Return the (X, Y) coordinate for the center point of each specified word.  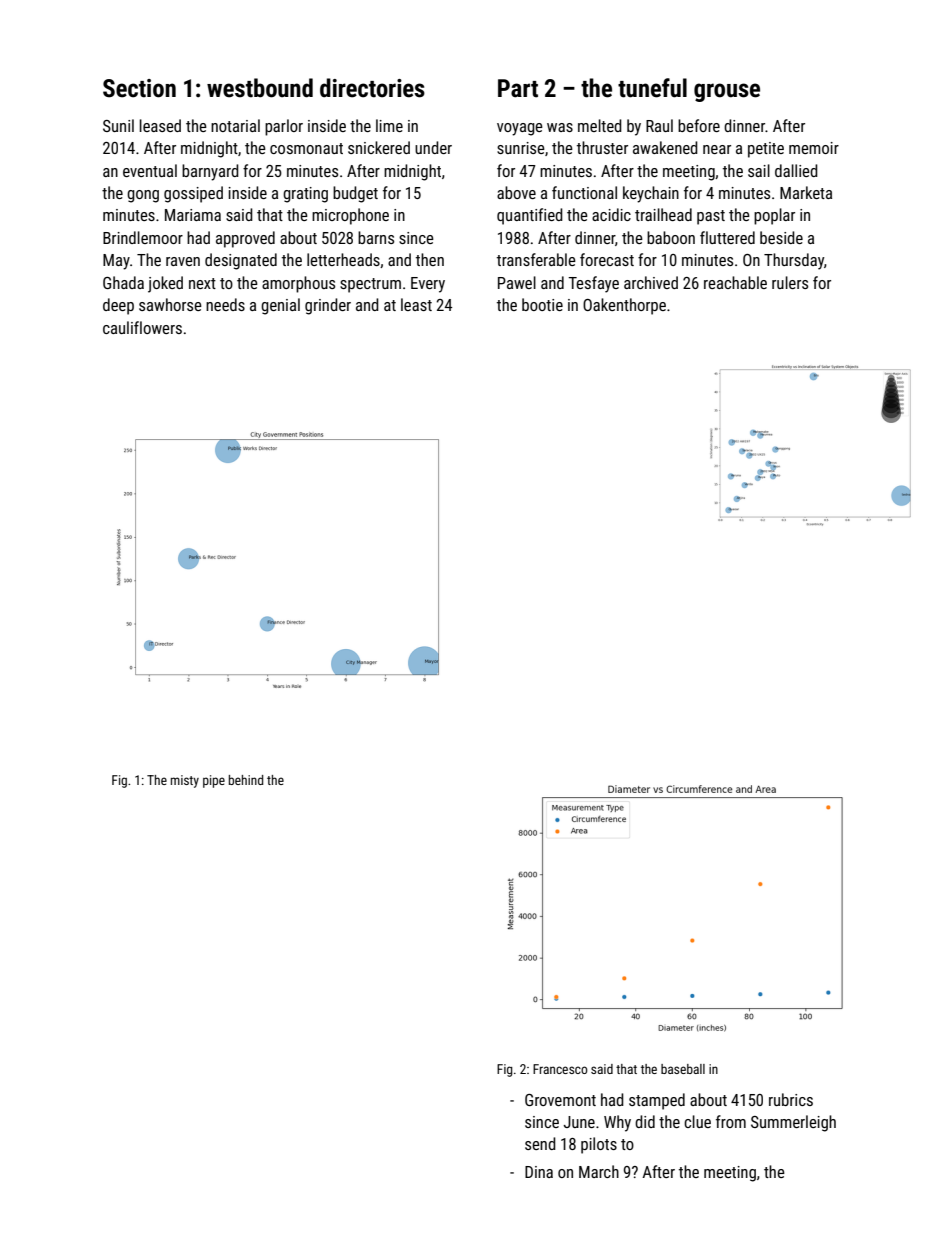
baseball (683, 1069)
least (416, 304)
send (540, 1143)
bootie (542, 304)
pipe (214, 781)
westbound (260, 88)
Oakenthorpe (624, 306)
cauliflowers (142, 327)
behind (246, 780)
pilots (599, 1145)
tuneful (652, 88)
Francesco (560, 1069)
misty (185, 781)
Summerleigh (793, 1123)
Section (139, 88)
